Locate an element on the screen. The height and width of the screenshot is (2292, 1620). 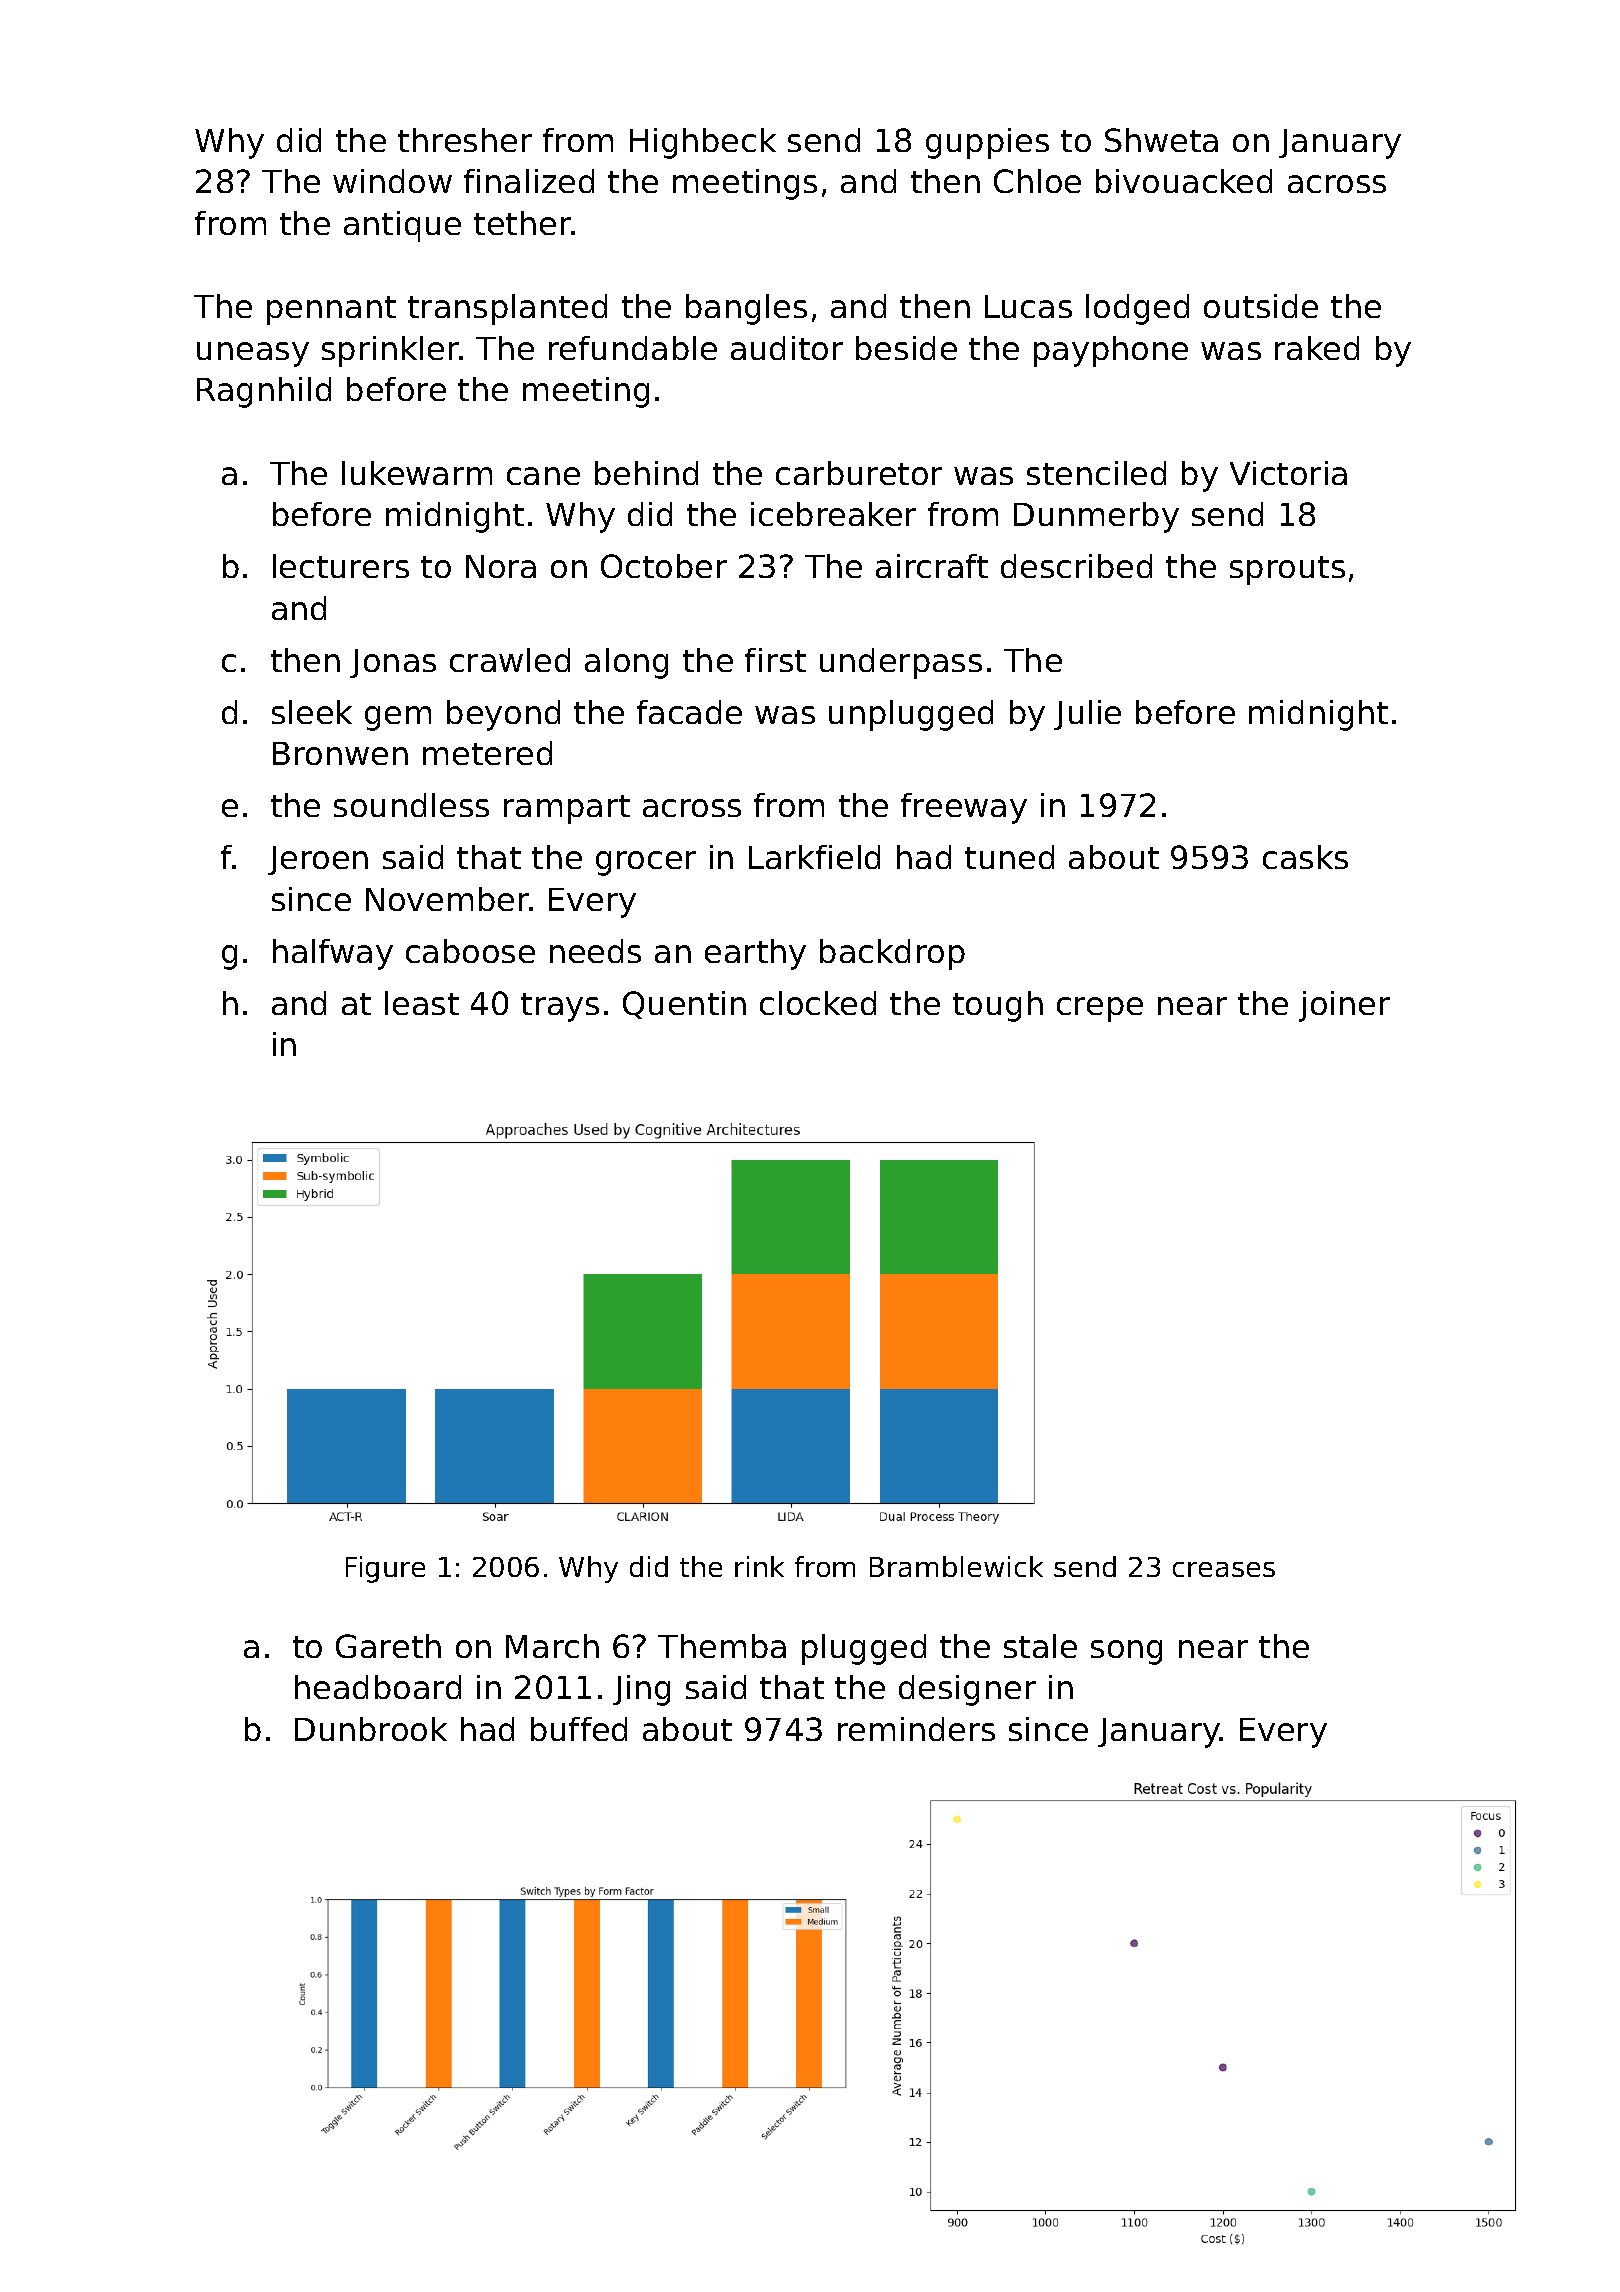
casks is located at coordinates (1305, 857).
